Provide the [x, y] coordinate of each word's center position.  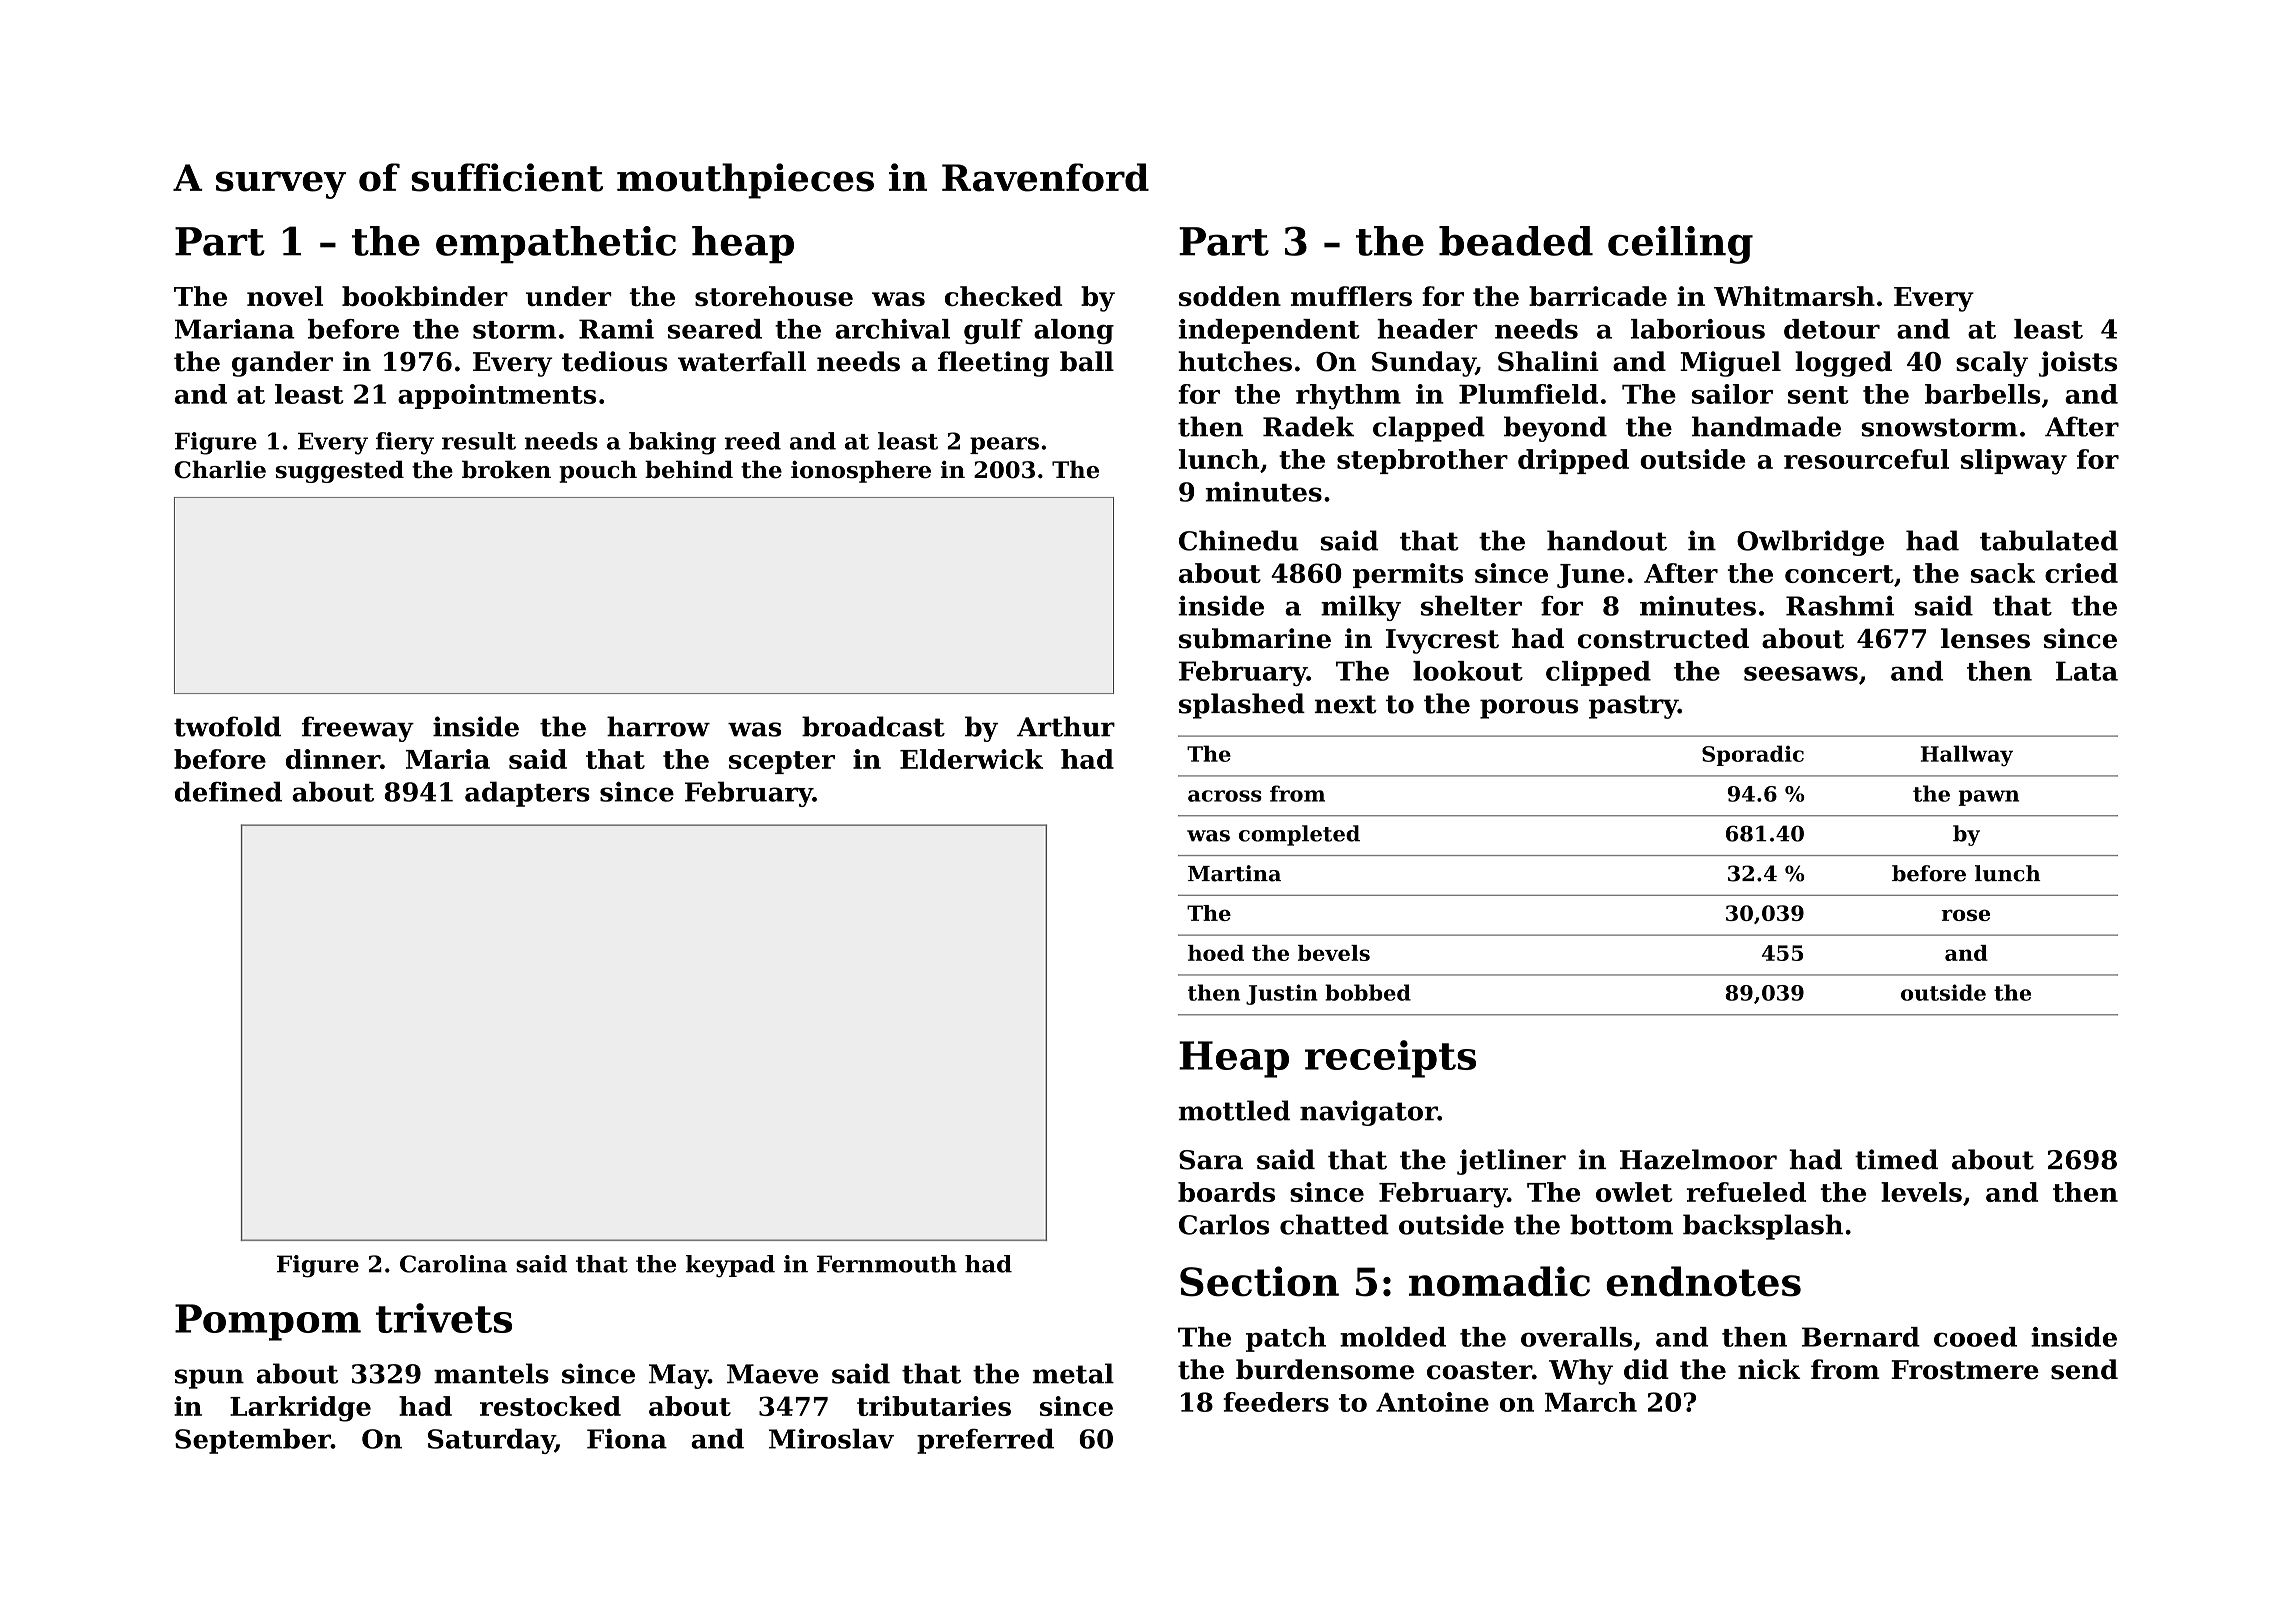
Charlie [220, 469]
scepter [782, 762]
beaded [1516, 241]
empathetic [556, 245]
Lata [2087, 671]
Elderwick [971, 759]
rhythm [1348, 397]
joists [2078, 364]
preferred [985, 1441]
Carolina [453, 1264]
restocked [550, 1406]
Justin [1282, 994]
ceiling [1680, 245]
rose [1965, 915]
